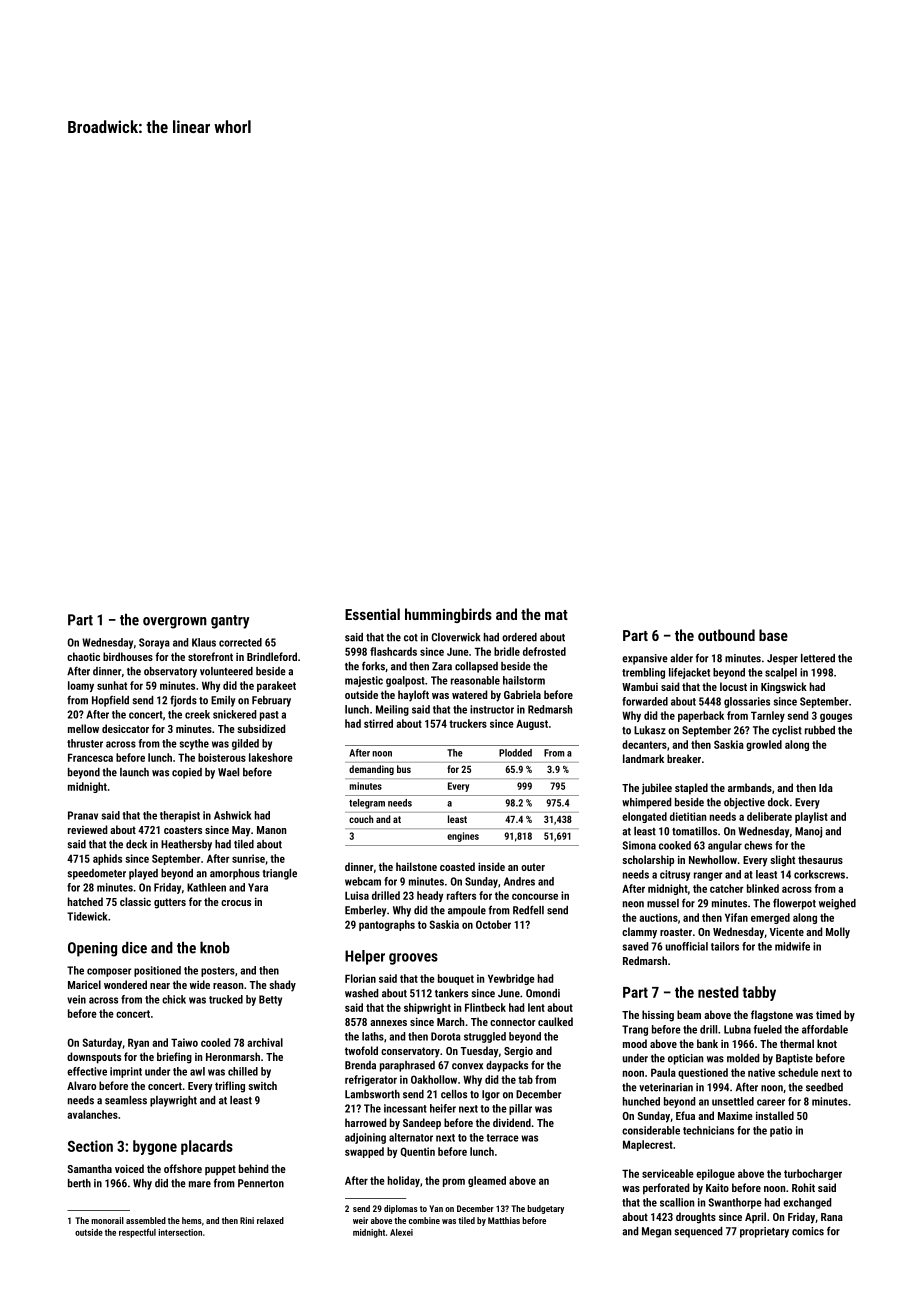  I want to click on hunched, so click(641, 1101).
